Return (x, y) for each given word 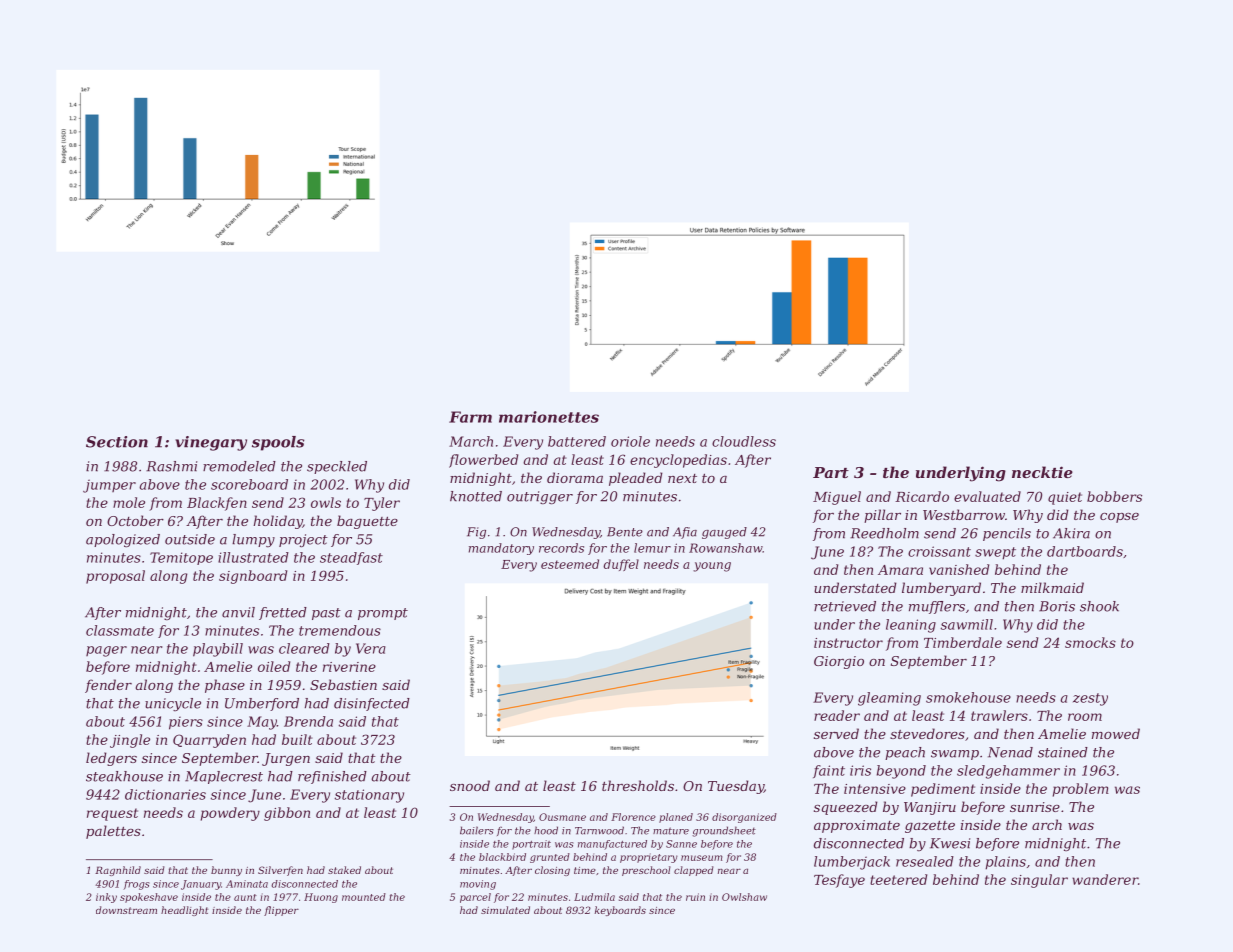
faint (829, 771)
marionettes (549, 417)
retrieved (845, 606)
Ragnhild (118, 871)
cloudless (744, 441)
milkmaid (1052, 587)
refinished (332, 777)
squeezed (846, 808)
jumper (109, 486)
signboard (253, 577)
